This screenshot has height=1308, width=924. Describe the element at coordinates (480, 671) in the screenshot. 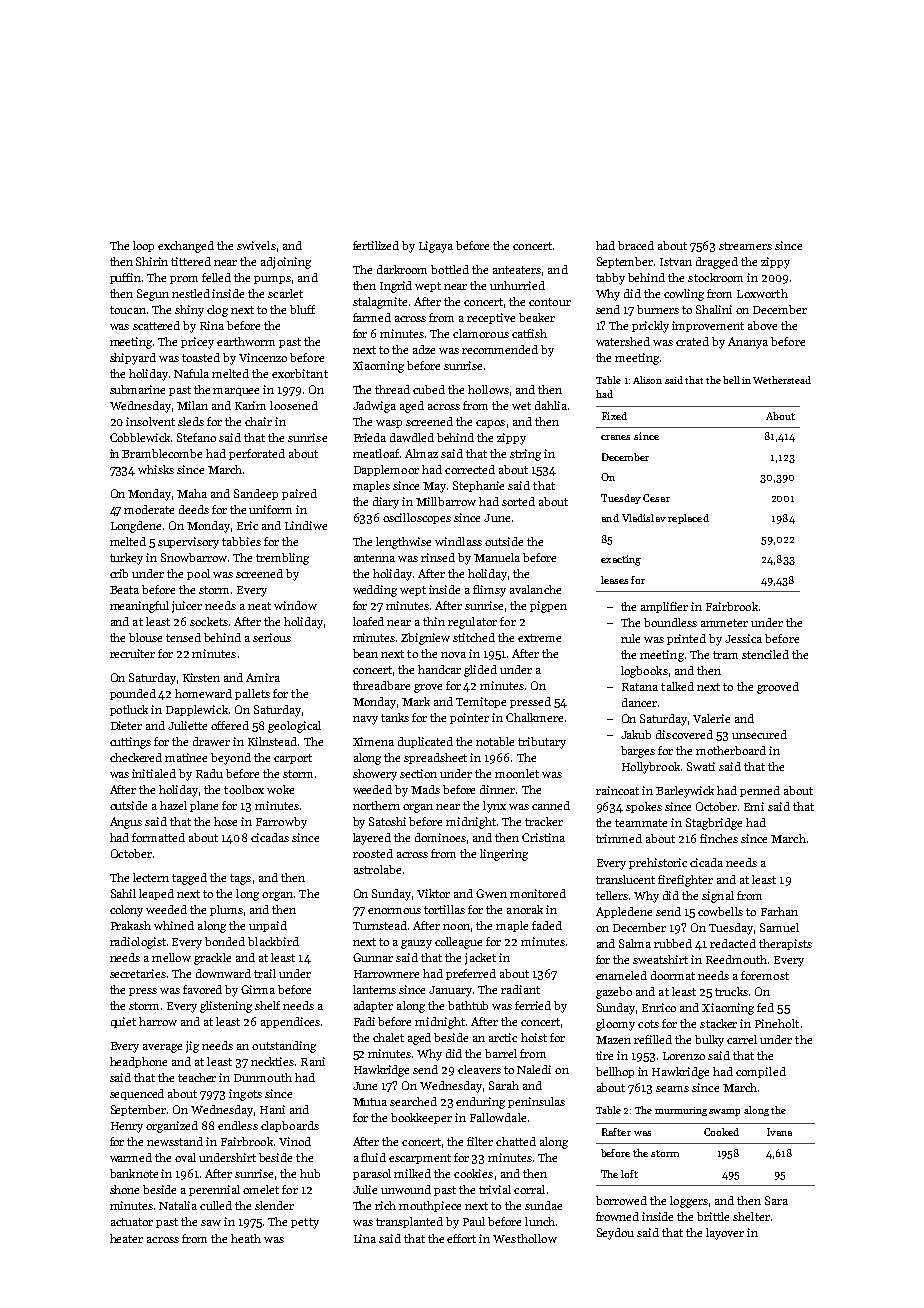

I see `glided` at that location.
